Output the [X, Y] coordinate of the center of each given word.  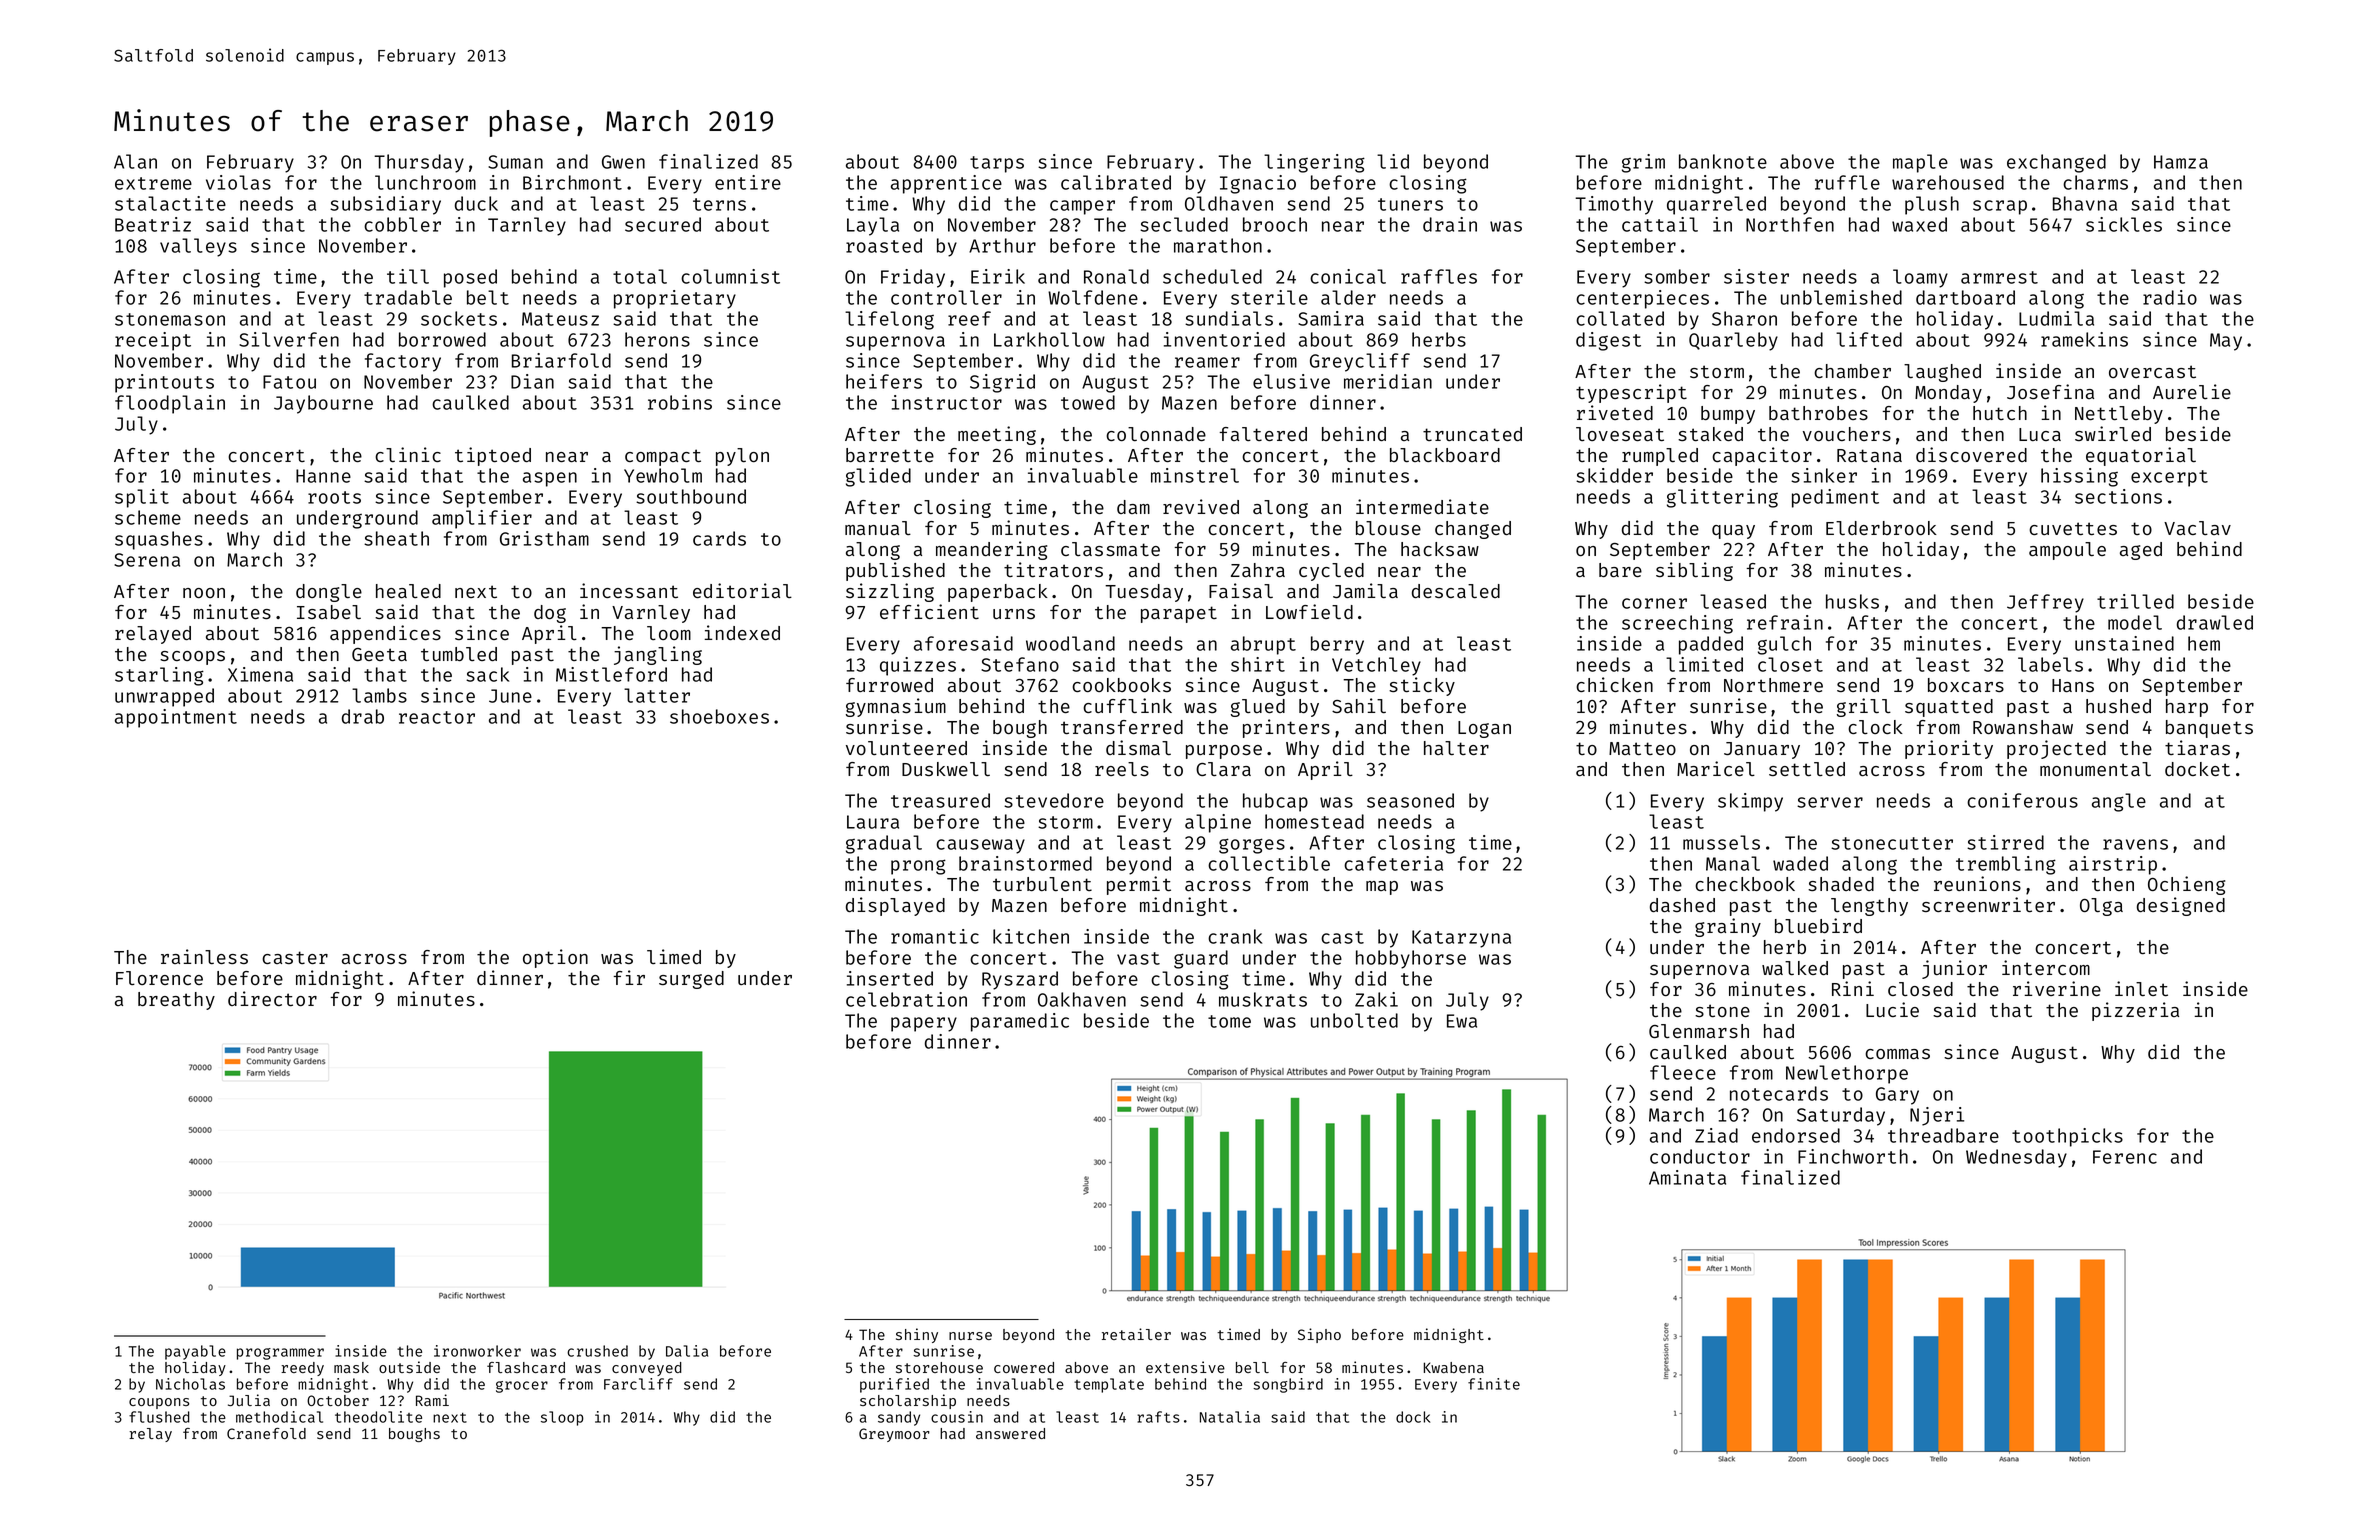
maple [1920, 163]
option [555, 958]
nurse [970, 1336]
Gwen [623, 162]
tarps [997, 164]
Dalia [687, 1351]
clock [1875, 727]
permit [1139, 885]
